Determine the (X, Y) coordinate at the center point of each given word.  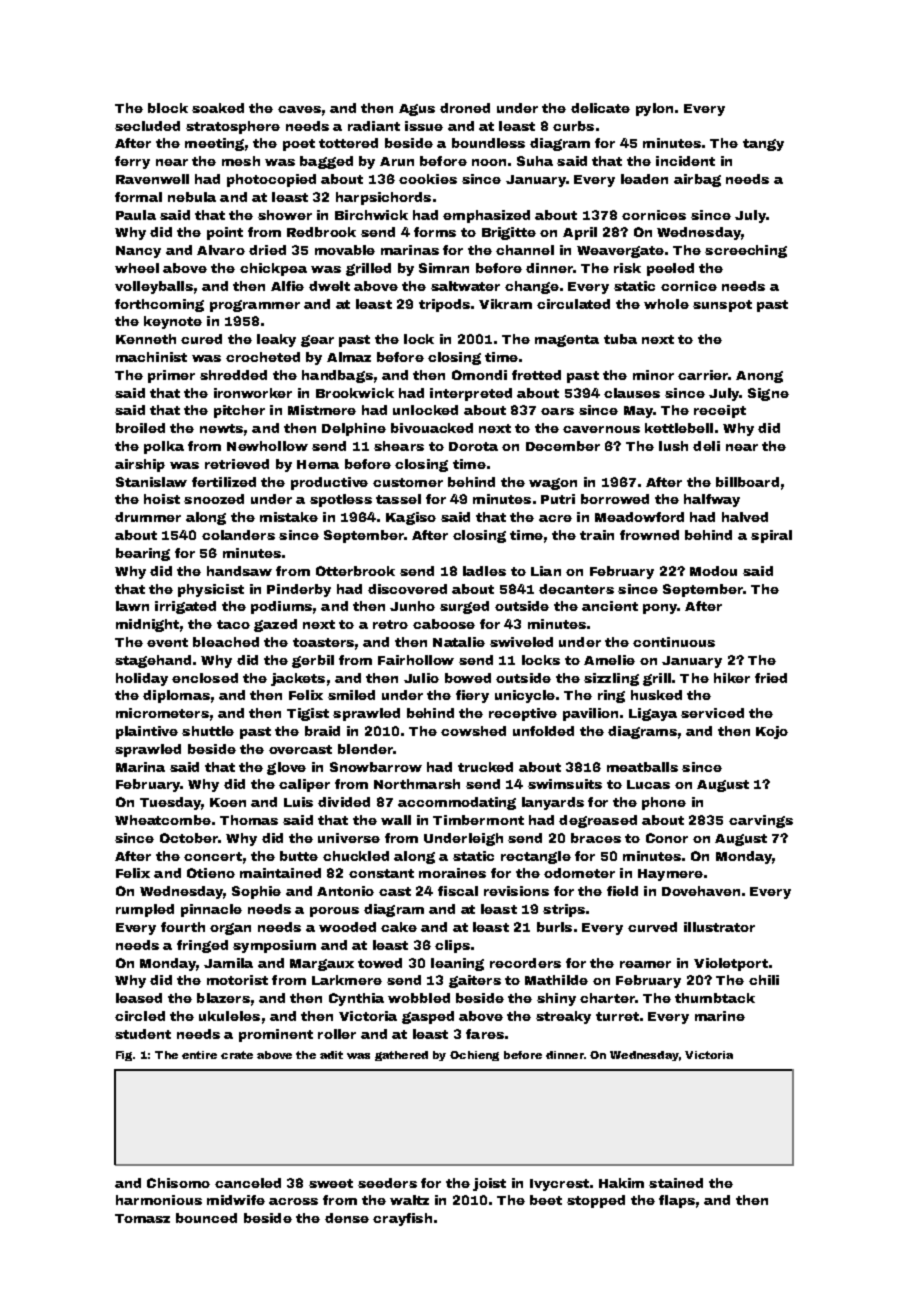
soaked (218, 108)
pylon (654, 109)
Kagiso (411, 518)
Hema (318, 464)
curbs (573, 126)
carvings (761, 821)
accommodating (457, 803)
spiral (771, 536)
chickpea (273, 269)
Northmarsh (417, 784)
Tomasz (142, 1218)
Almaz (349, 357)
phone (664, 803)
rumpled (145, 910)
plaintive (147, 732)
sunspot (722, 306)
